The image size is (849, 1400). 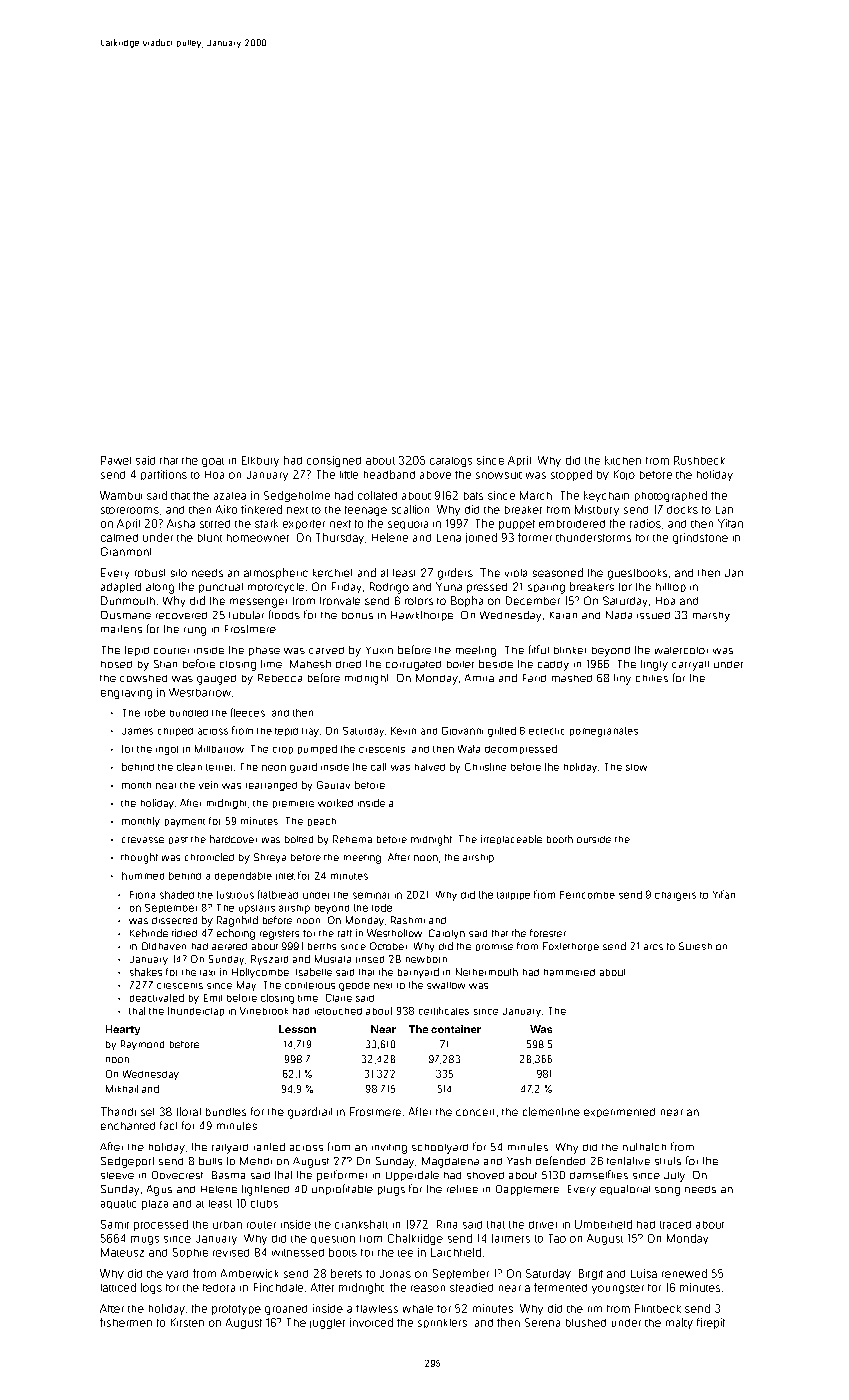 I want to click on Bopha, so click(x=467, y=601).
